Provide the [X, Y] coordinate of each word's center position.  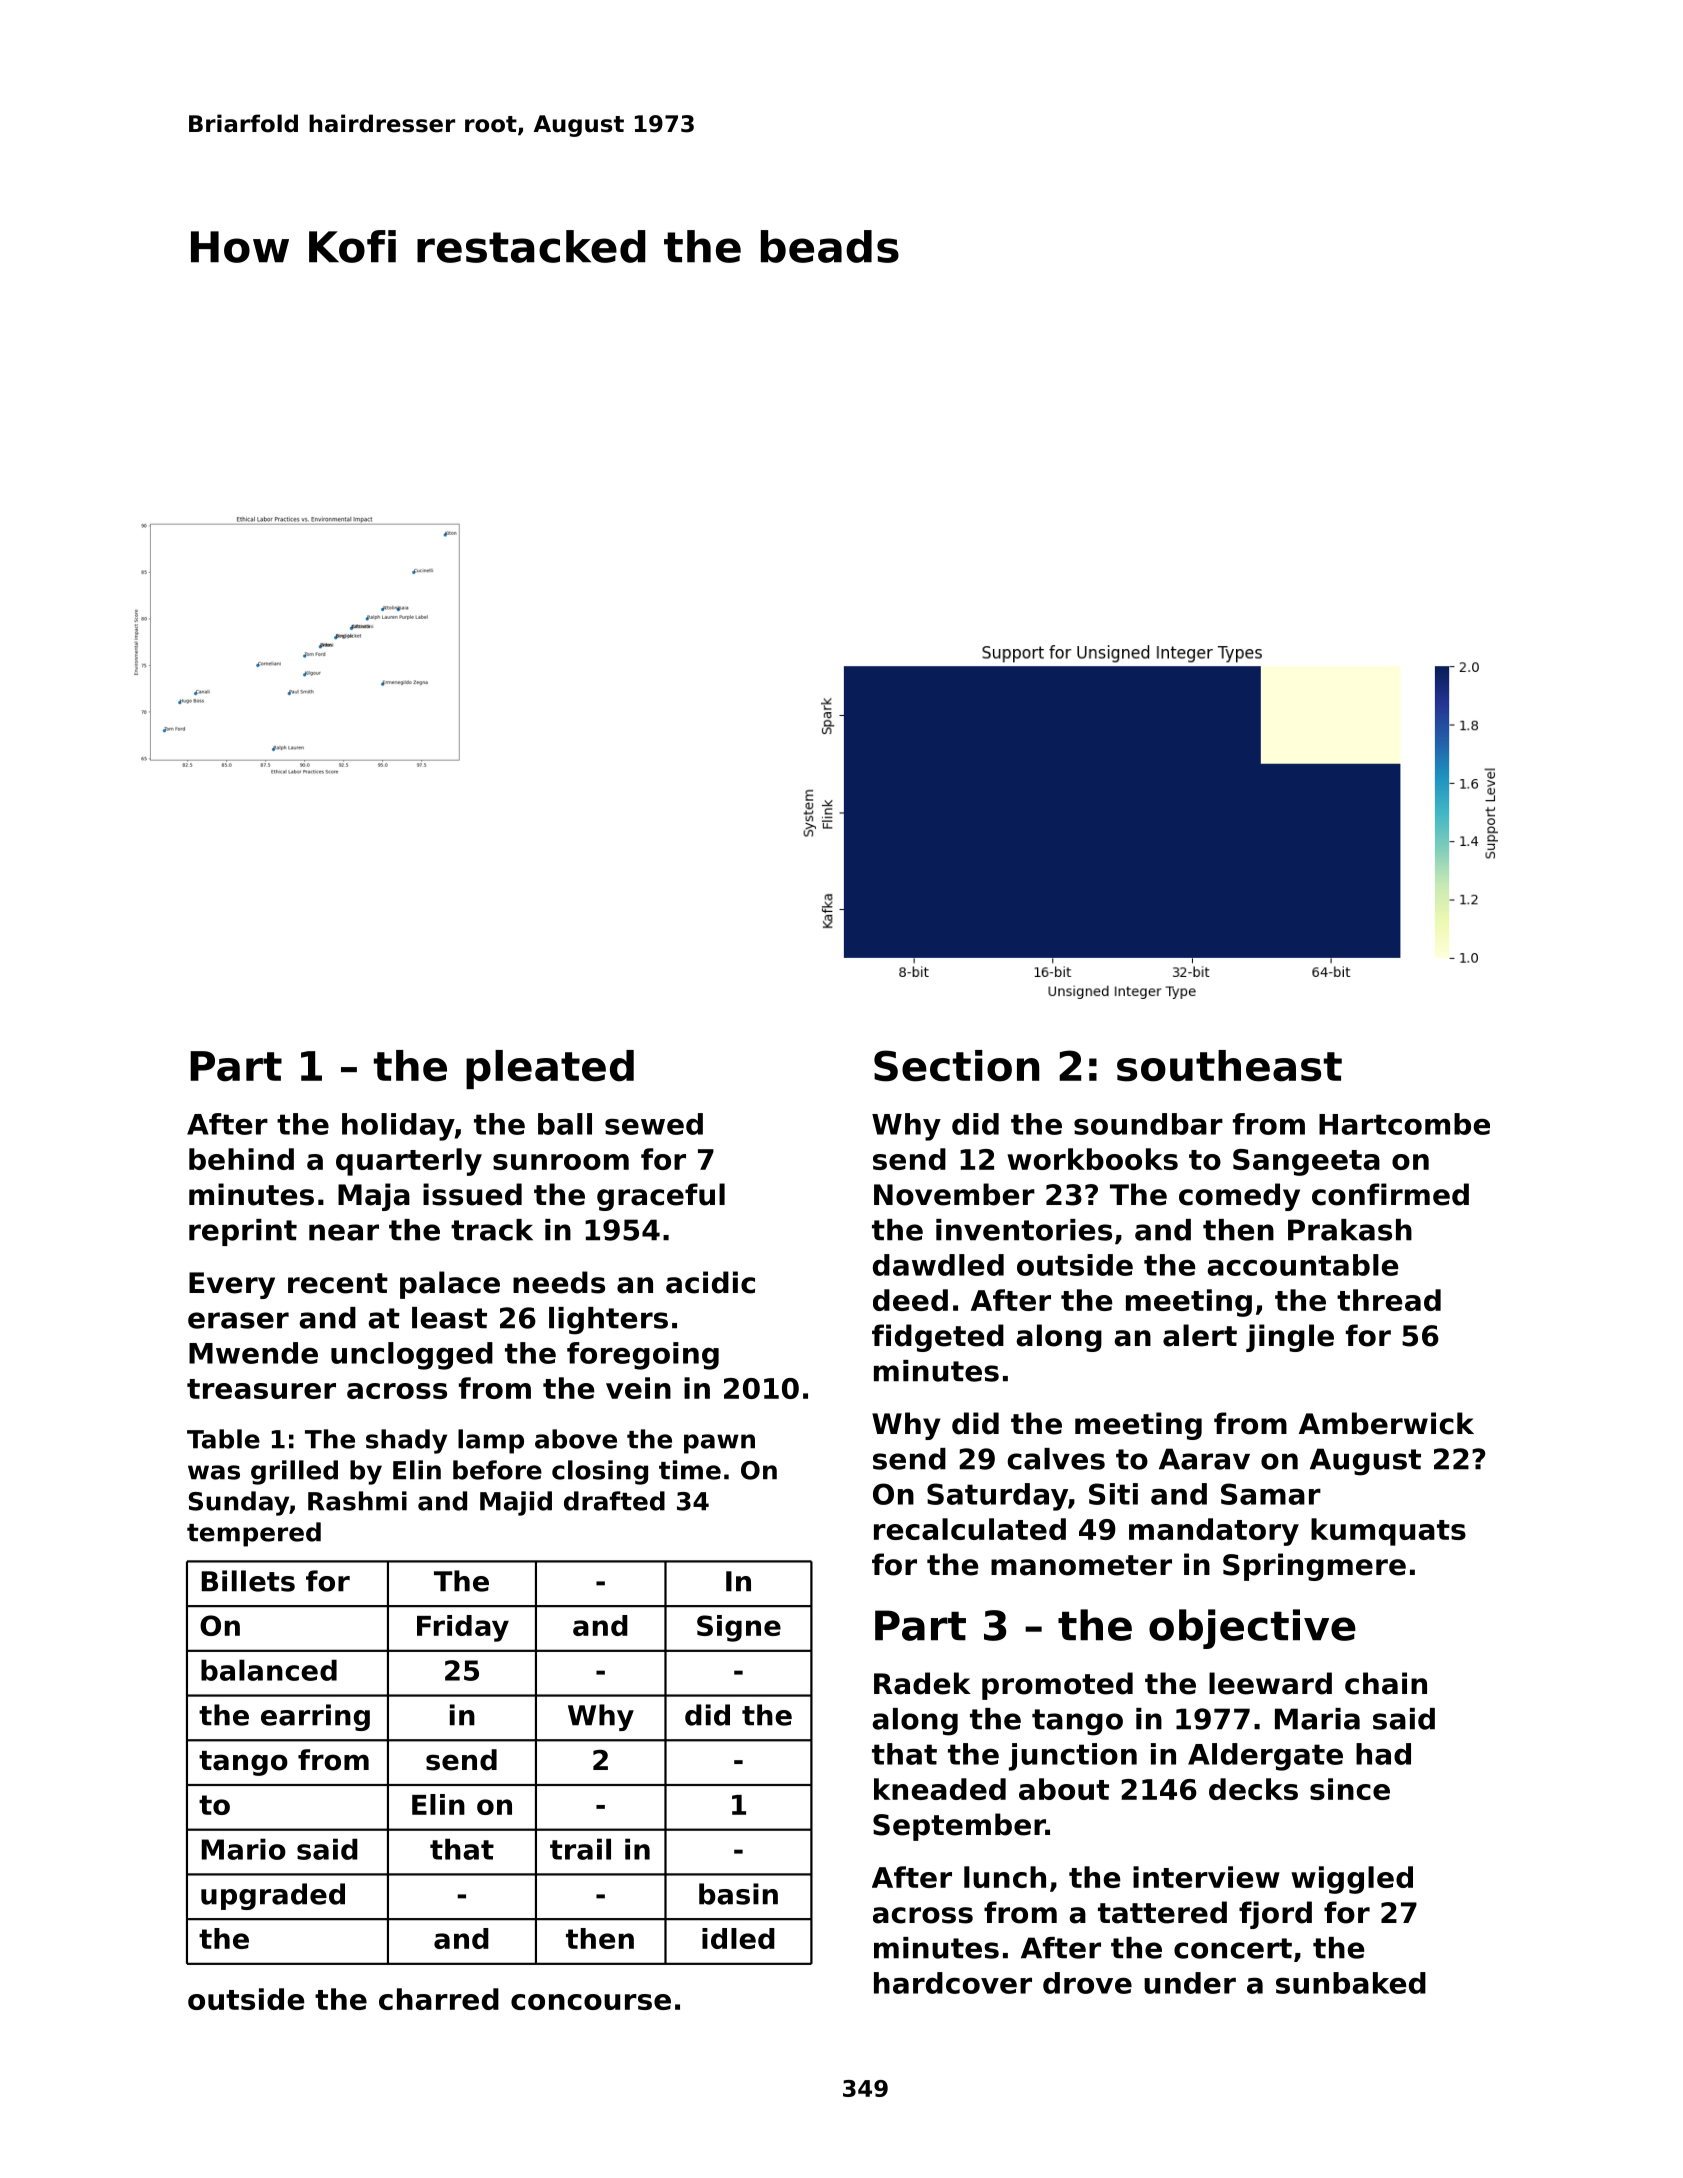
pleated [550, 1069]
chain [1386, 1683]
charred [439, 1999]
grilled [294, 1472]
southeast [1229, 1066]
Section [956, 1066]
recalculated [970, 1529]
